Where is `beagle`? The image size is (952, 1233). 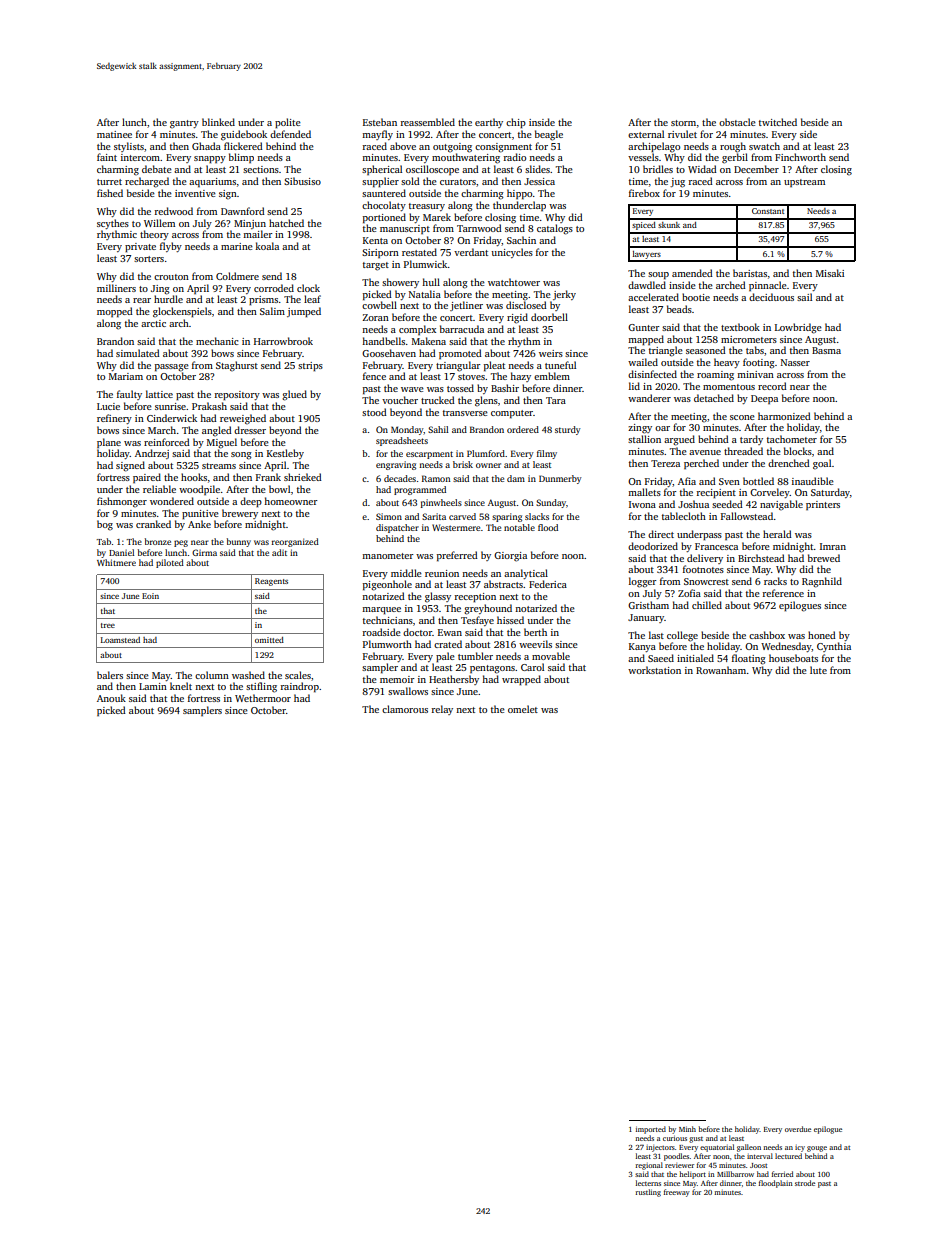 beagle is located at coordinates (549, 135).
